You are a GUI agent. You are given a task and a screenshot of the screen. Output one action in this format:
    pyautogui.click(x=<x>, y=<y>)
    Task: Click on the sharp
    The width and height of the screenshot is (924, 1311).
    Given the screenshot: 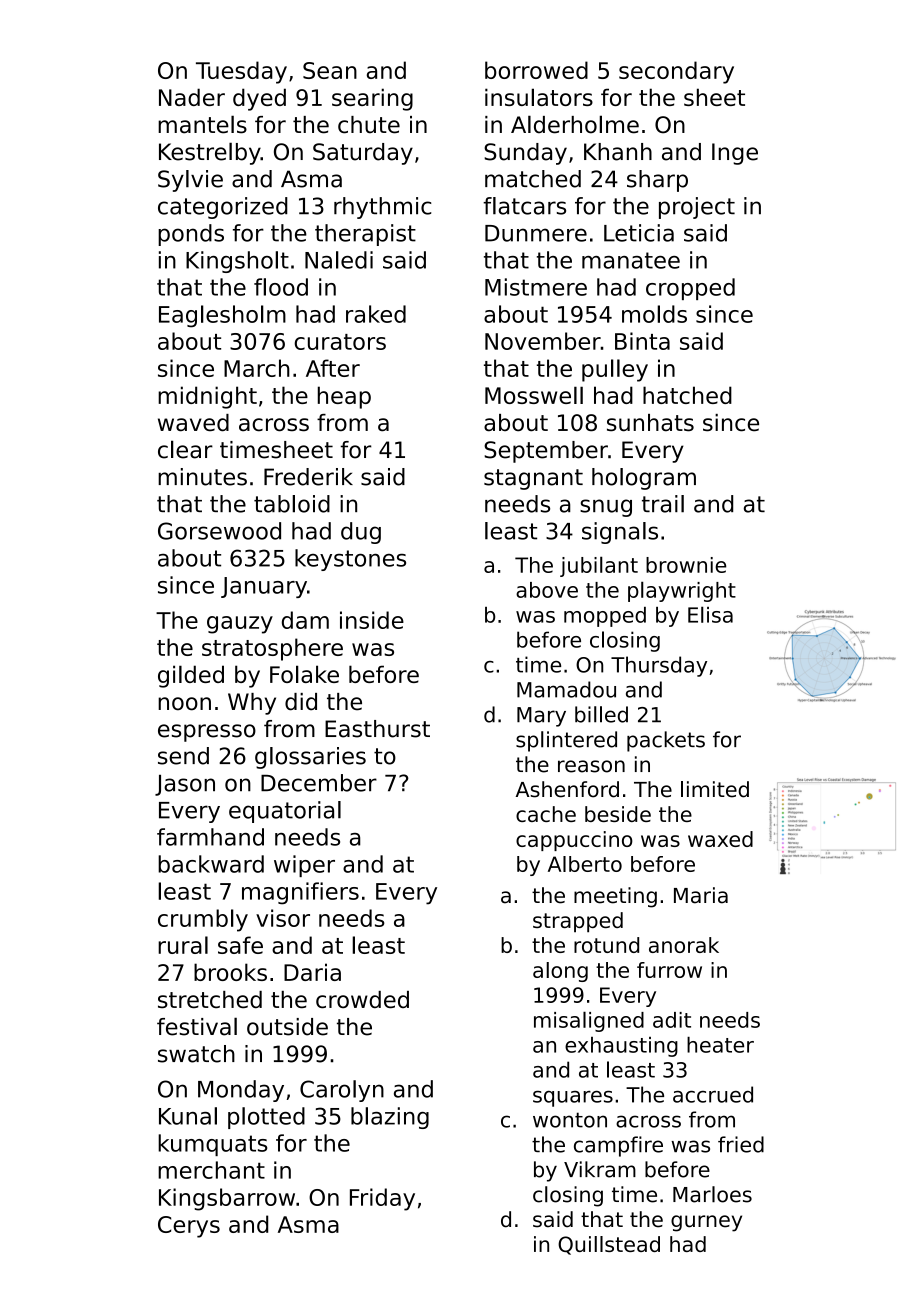 What is the action you would take?
    pyautogui.click(x=657, y=181)
